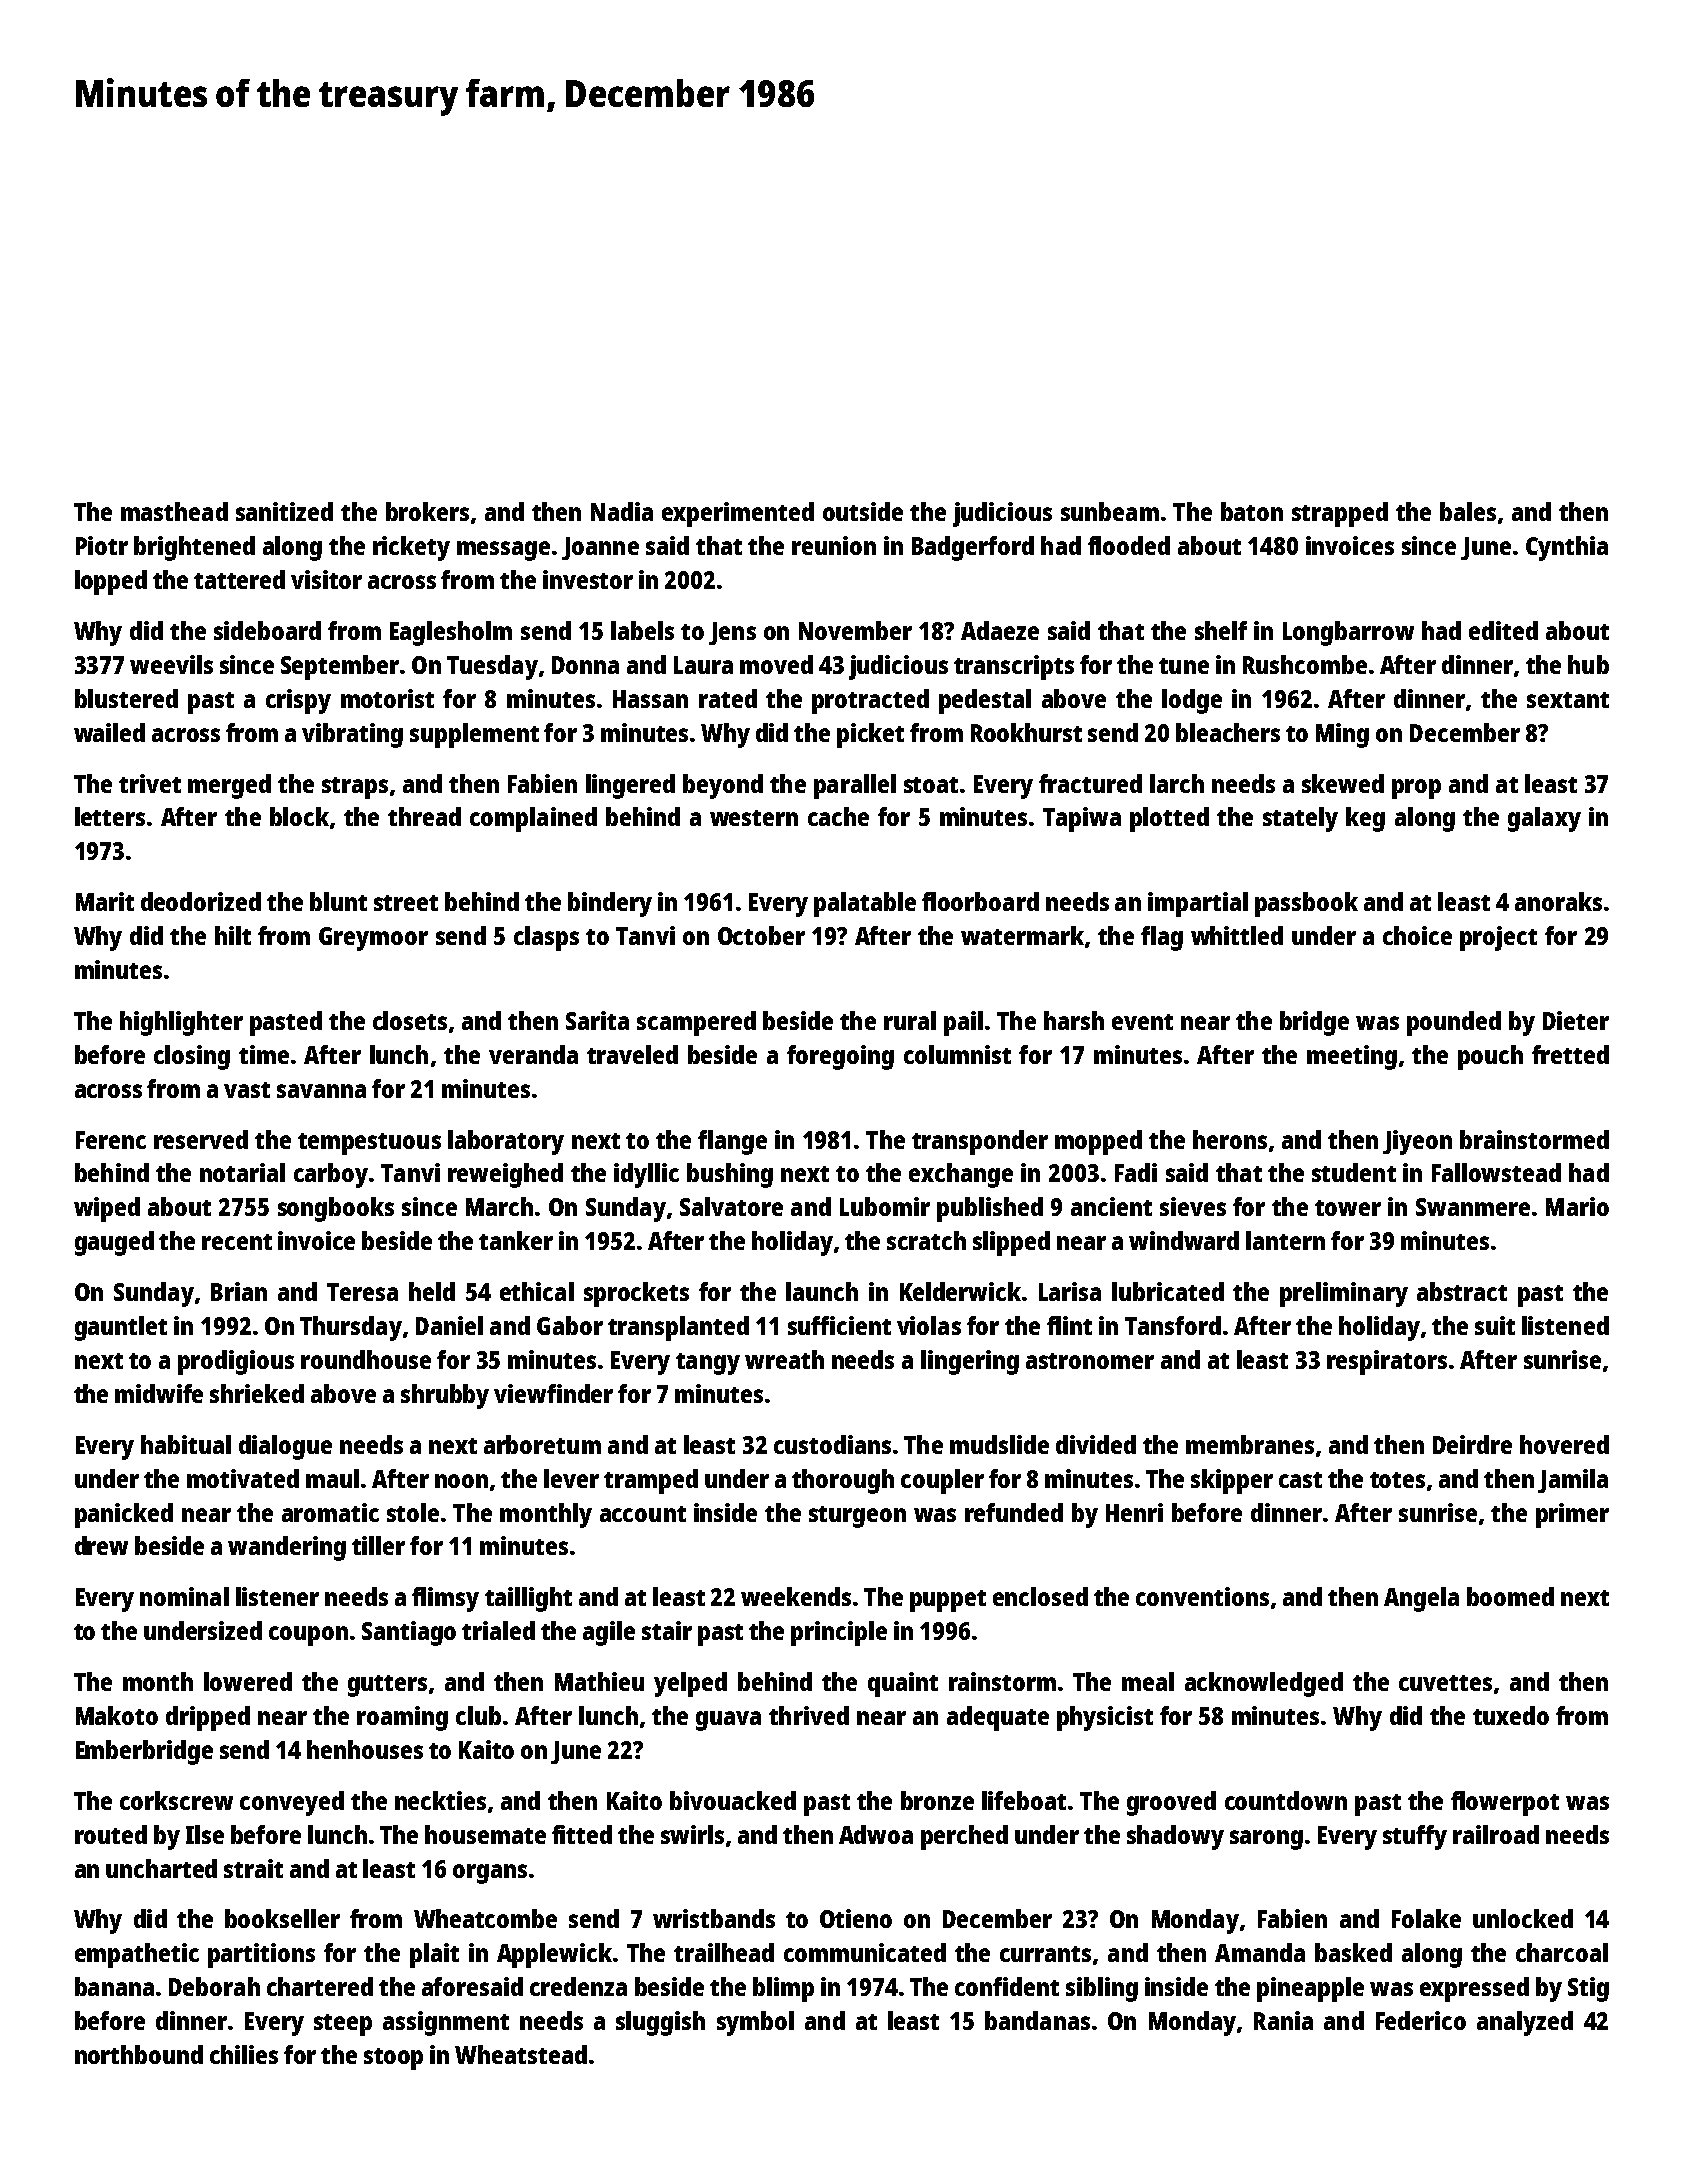  I want to click on skewed, so click(1343, 783).
